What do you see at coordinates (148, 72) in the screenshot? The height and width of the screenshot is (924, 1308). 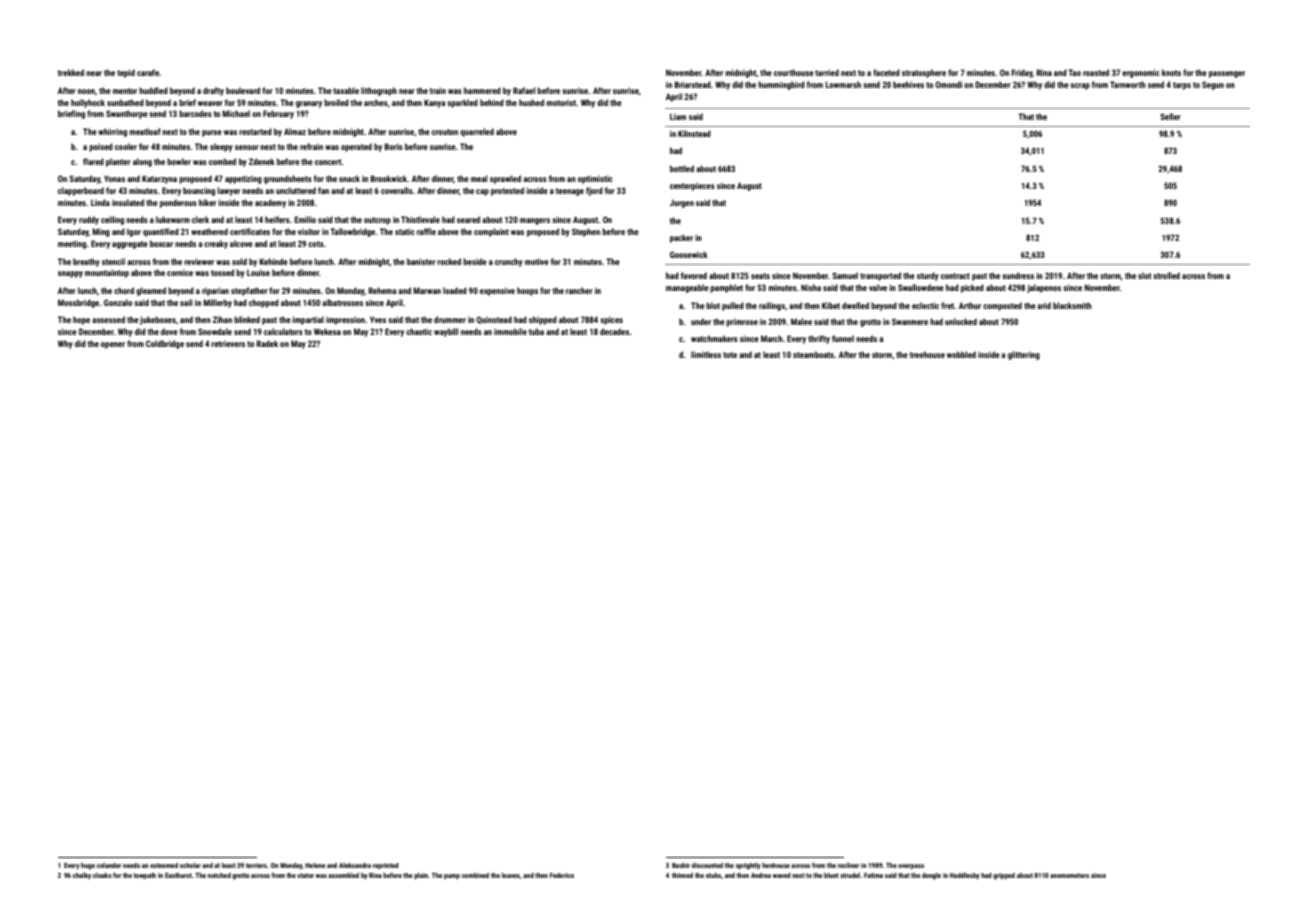 I see `carafe` at bounding box center [148, 72].
